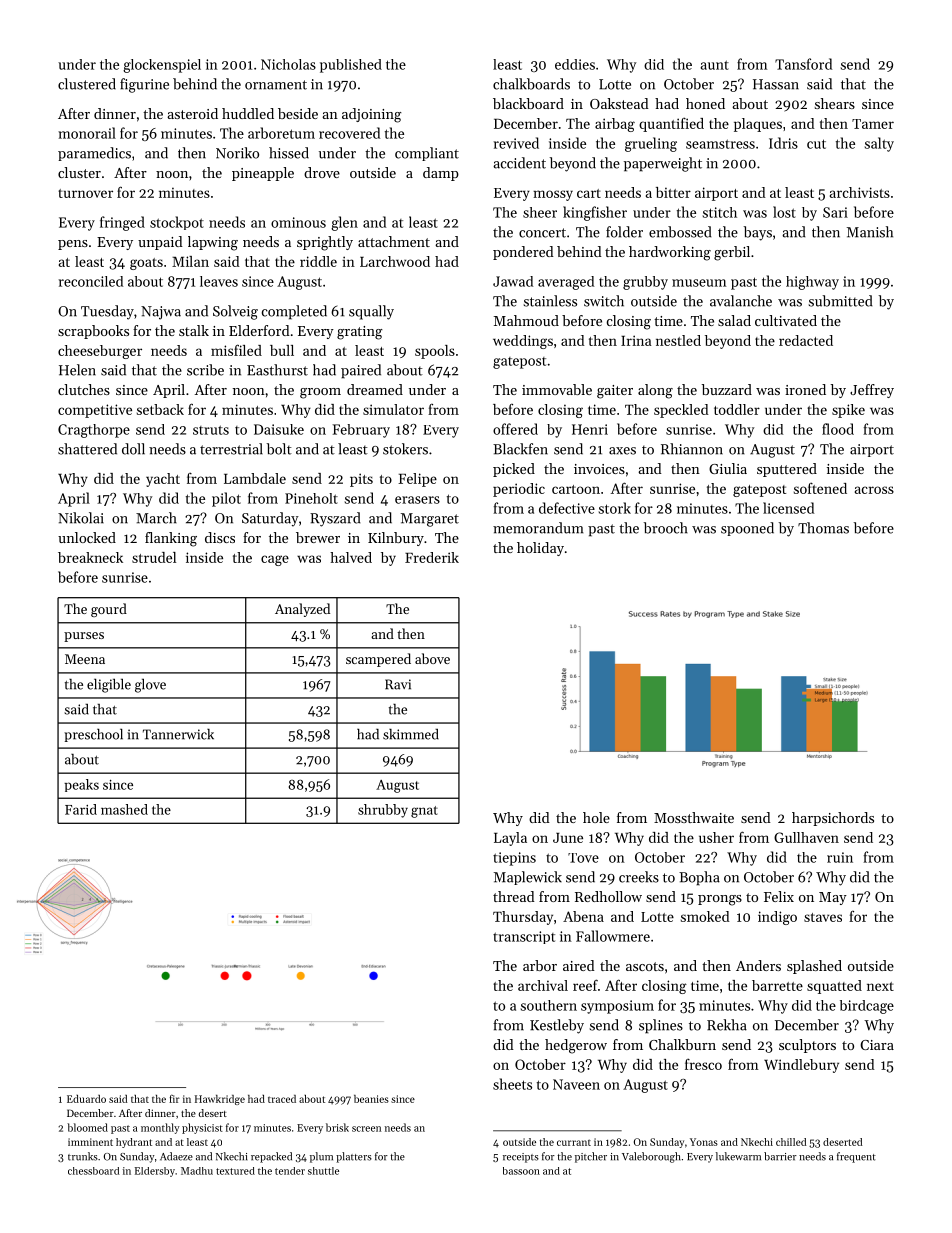 Image resolution: width=952 pixels, height=1233 pixels. I want to click on Hassan, so click(776, 84).
